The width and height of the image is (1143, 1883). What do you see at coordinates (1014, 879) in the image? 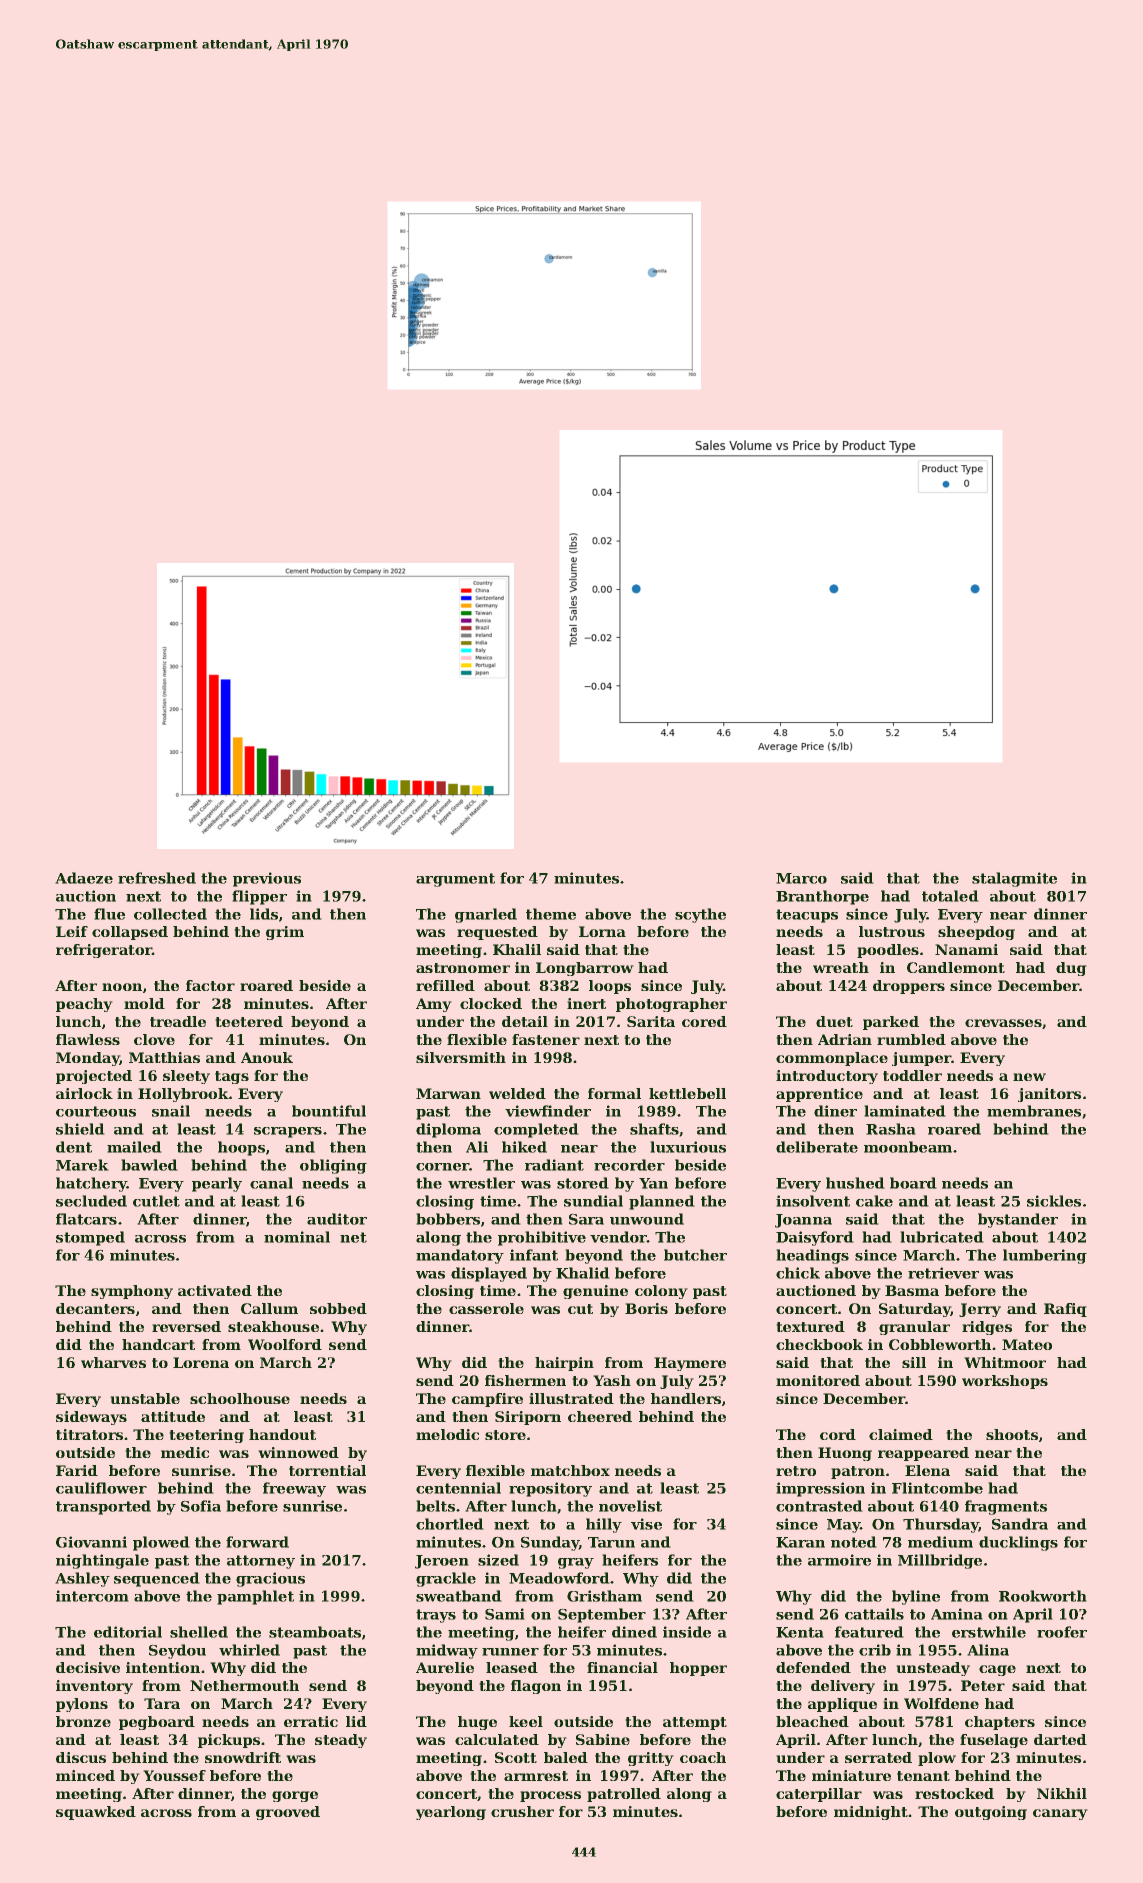
I see `stalagmite` at bounding box center [1014, 879].
